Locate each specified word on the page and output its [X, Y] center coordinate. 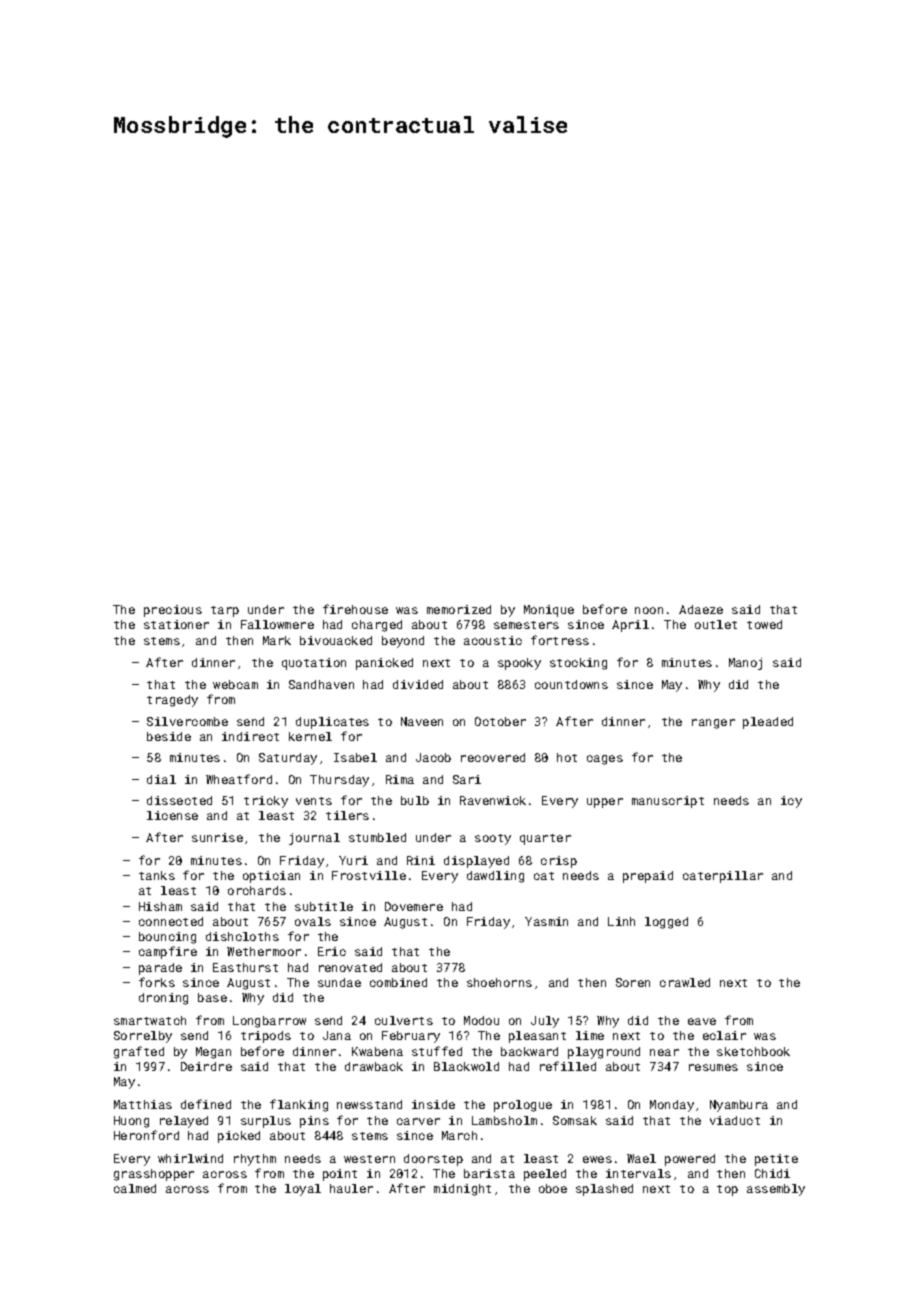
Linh [621, 921]
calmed [135, 1188]
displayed [476, 862]
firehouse [355, 609]
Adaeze [701, 609]
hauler [351, 1188]
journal [314, 839]
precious [173, 611]
